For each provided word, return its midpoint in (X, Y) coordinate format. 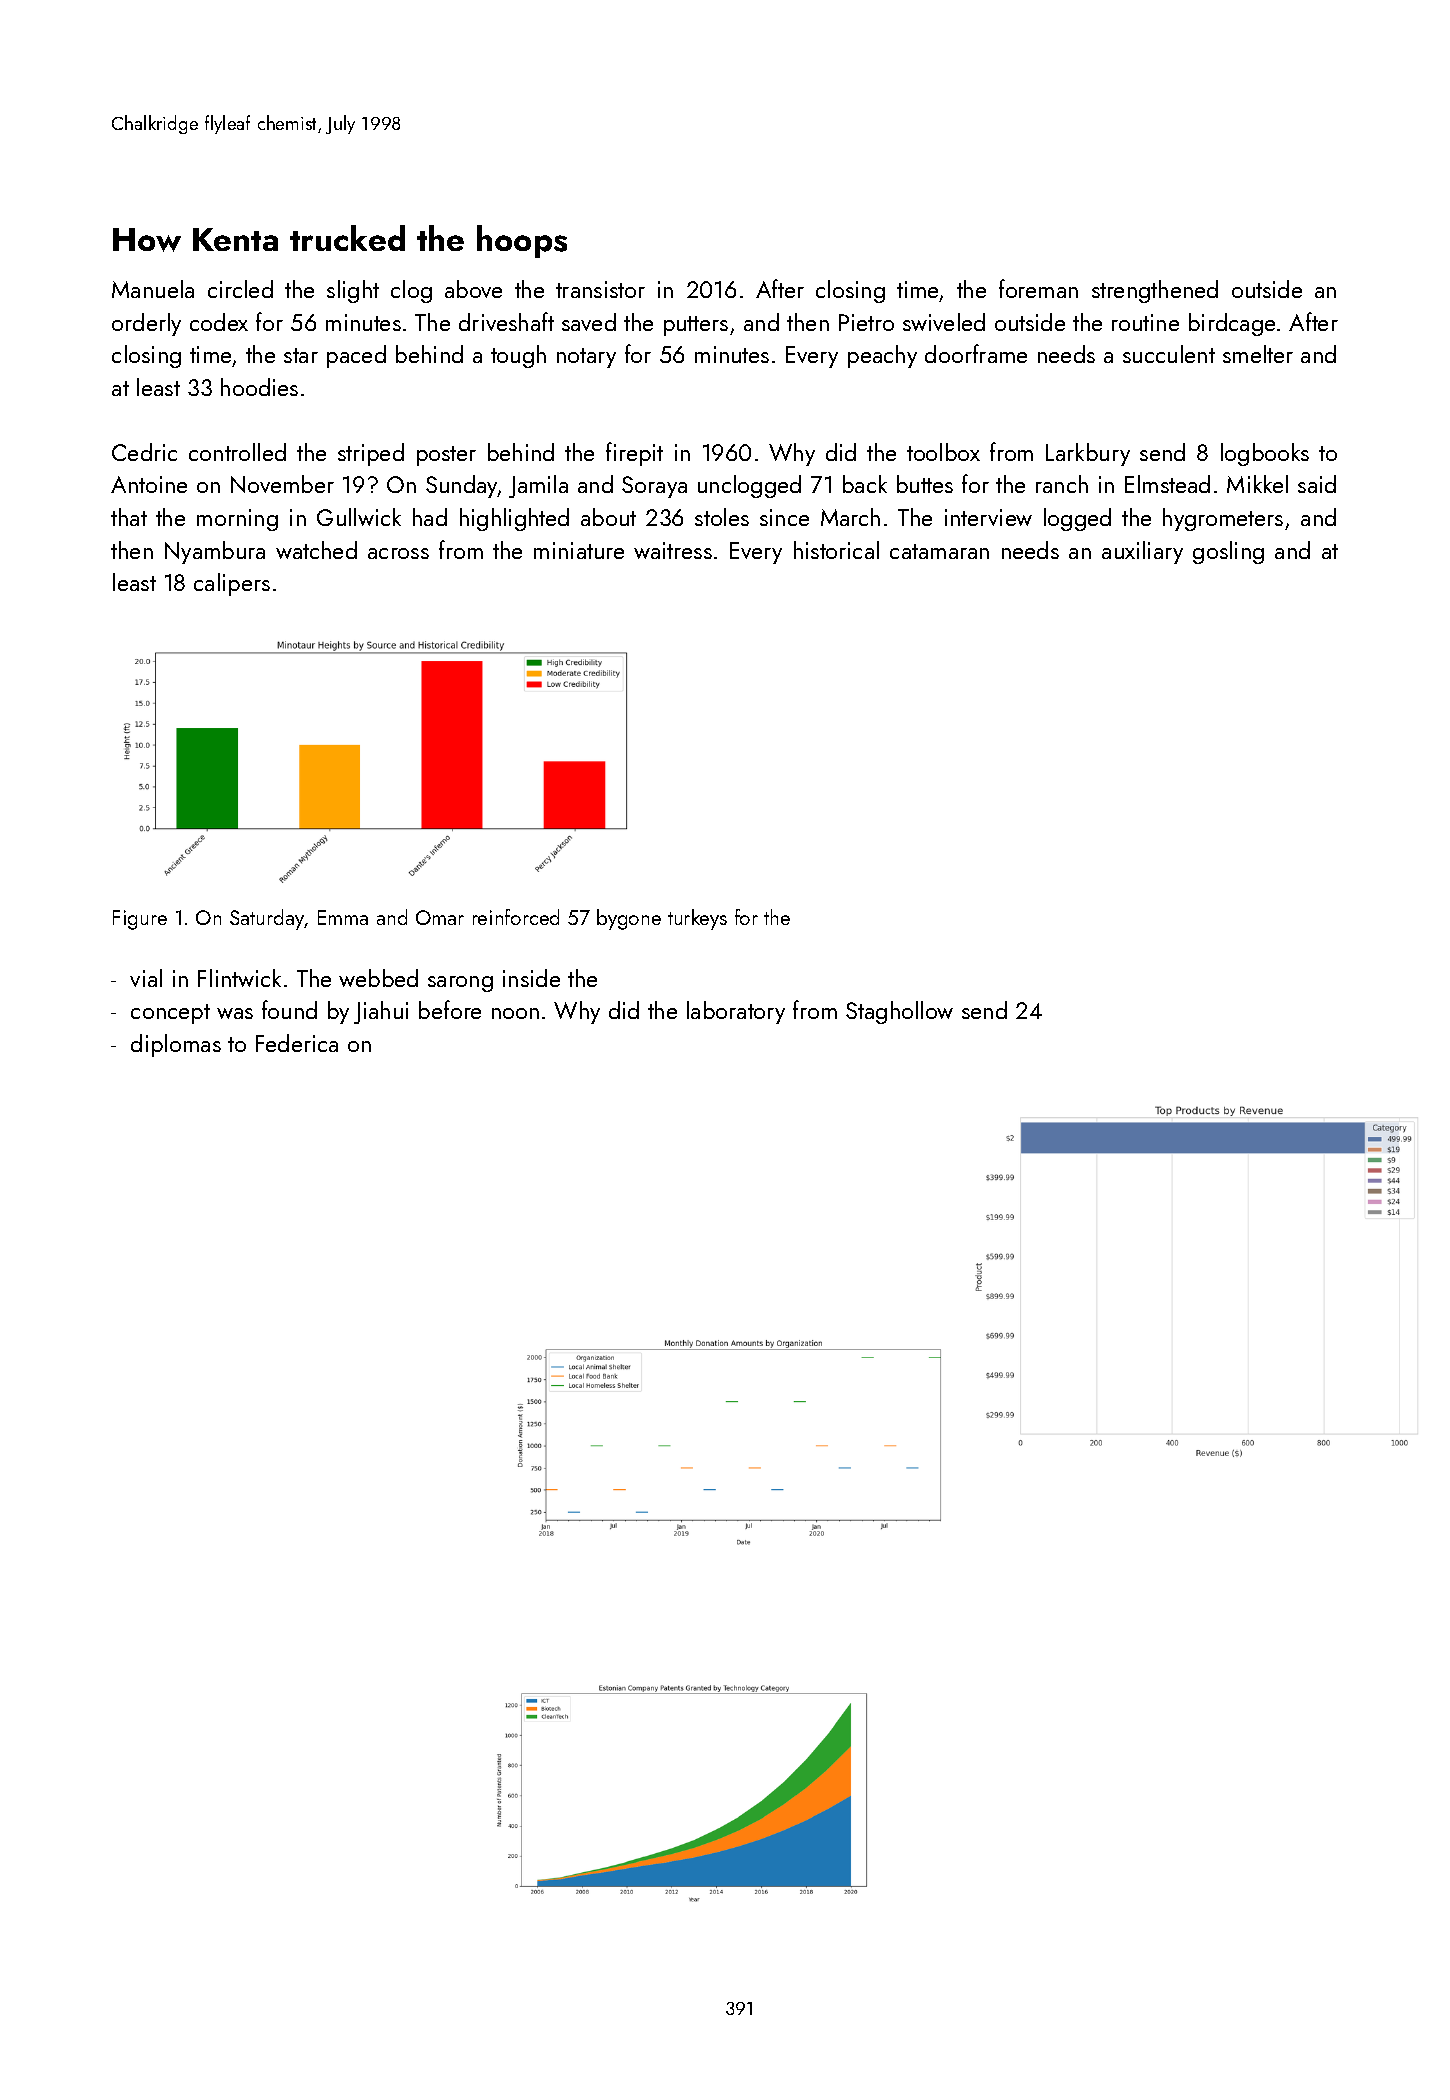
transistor (600, 289)
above (473, 289)
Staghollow (899, 1012)
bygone (629, 919)
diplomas (176, 1045)
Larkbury (1088, 454)
